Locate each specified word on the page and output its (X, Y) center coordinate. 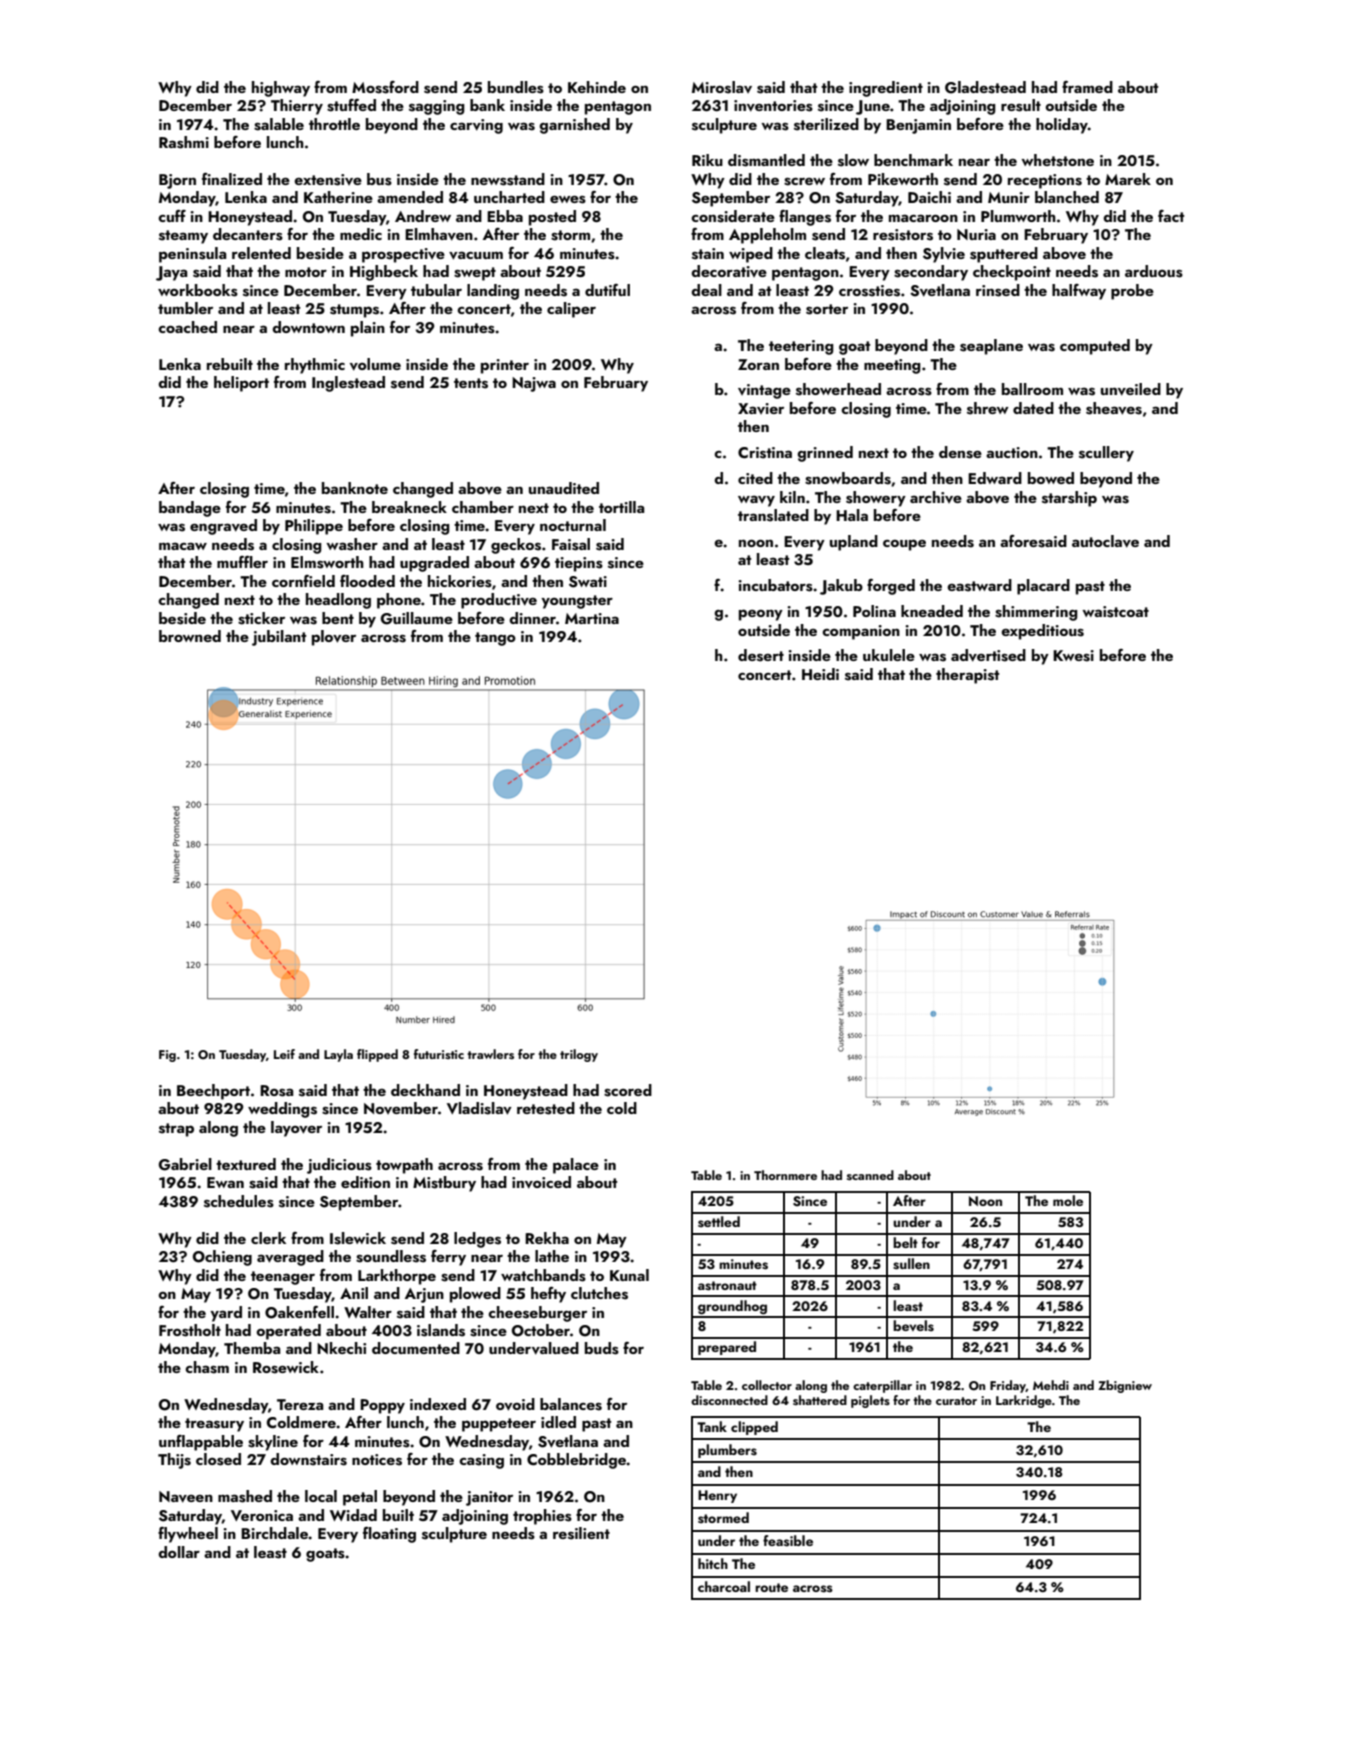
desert (761, 655)
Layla (338, 1055)
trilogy (579, 1055)
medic (361, 234)
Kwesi (1073, 656)
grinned (825, 454)
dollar (179, 1552)
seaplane (991, 347)
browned (190, 636)
